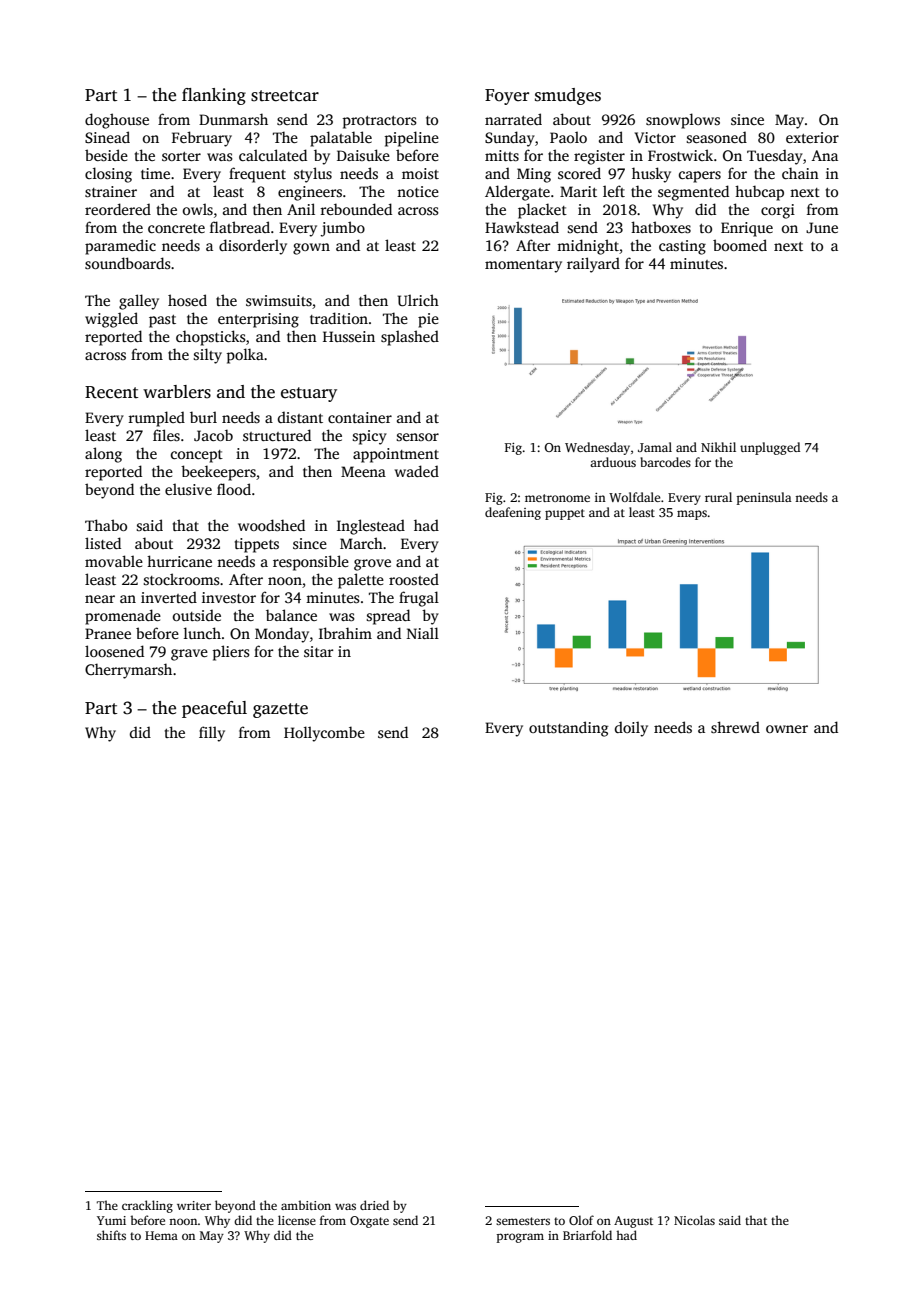 The image size is (924, 1314). What do you see at coordinates (147, 1206) in the screenshot?
I see `crackling` at bounding box center [147, 1206].
